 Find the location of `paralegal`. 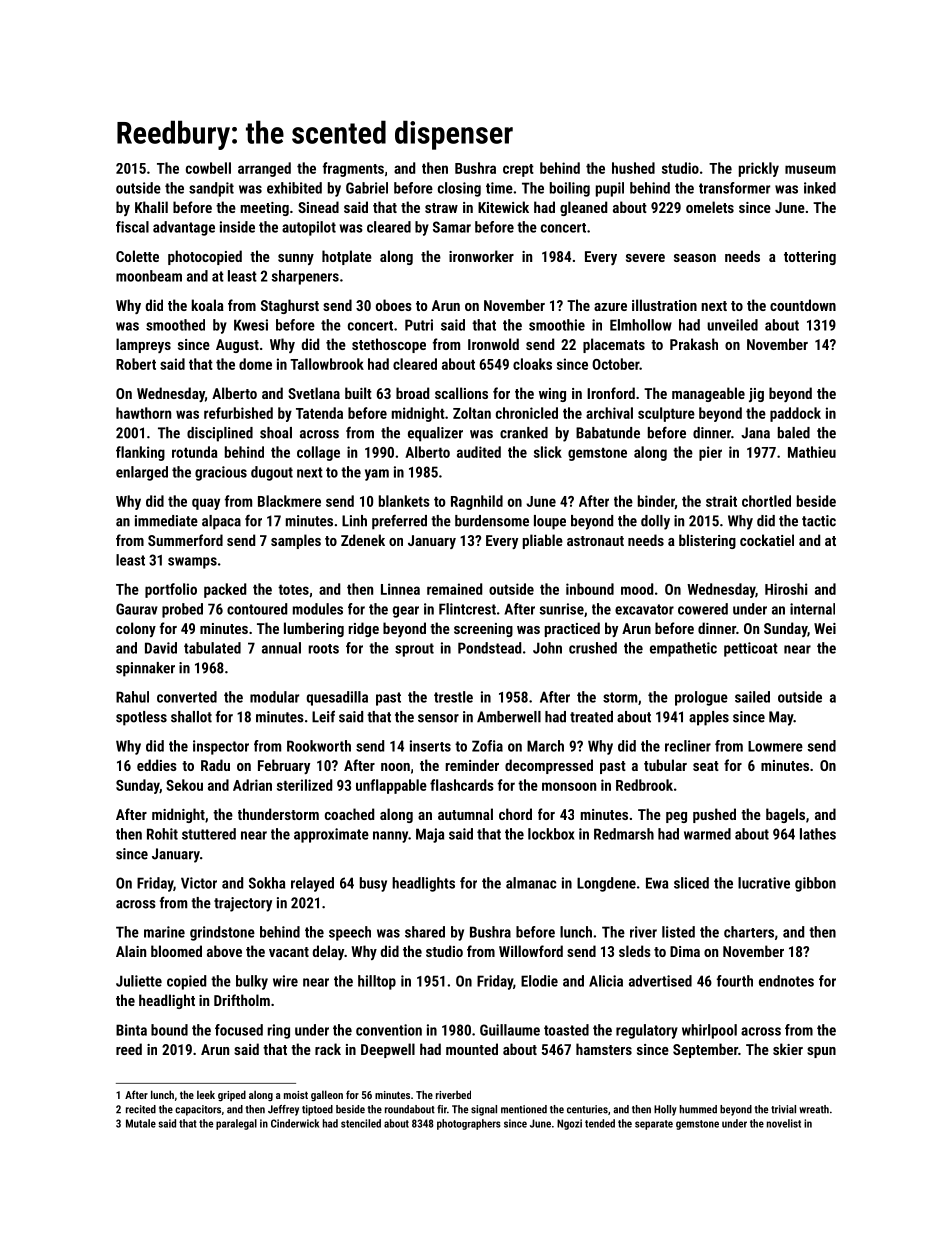

paralegal is located at coordinates (236, 1124).
